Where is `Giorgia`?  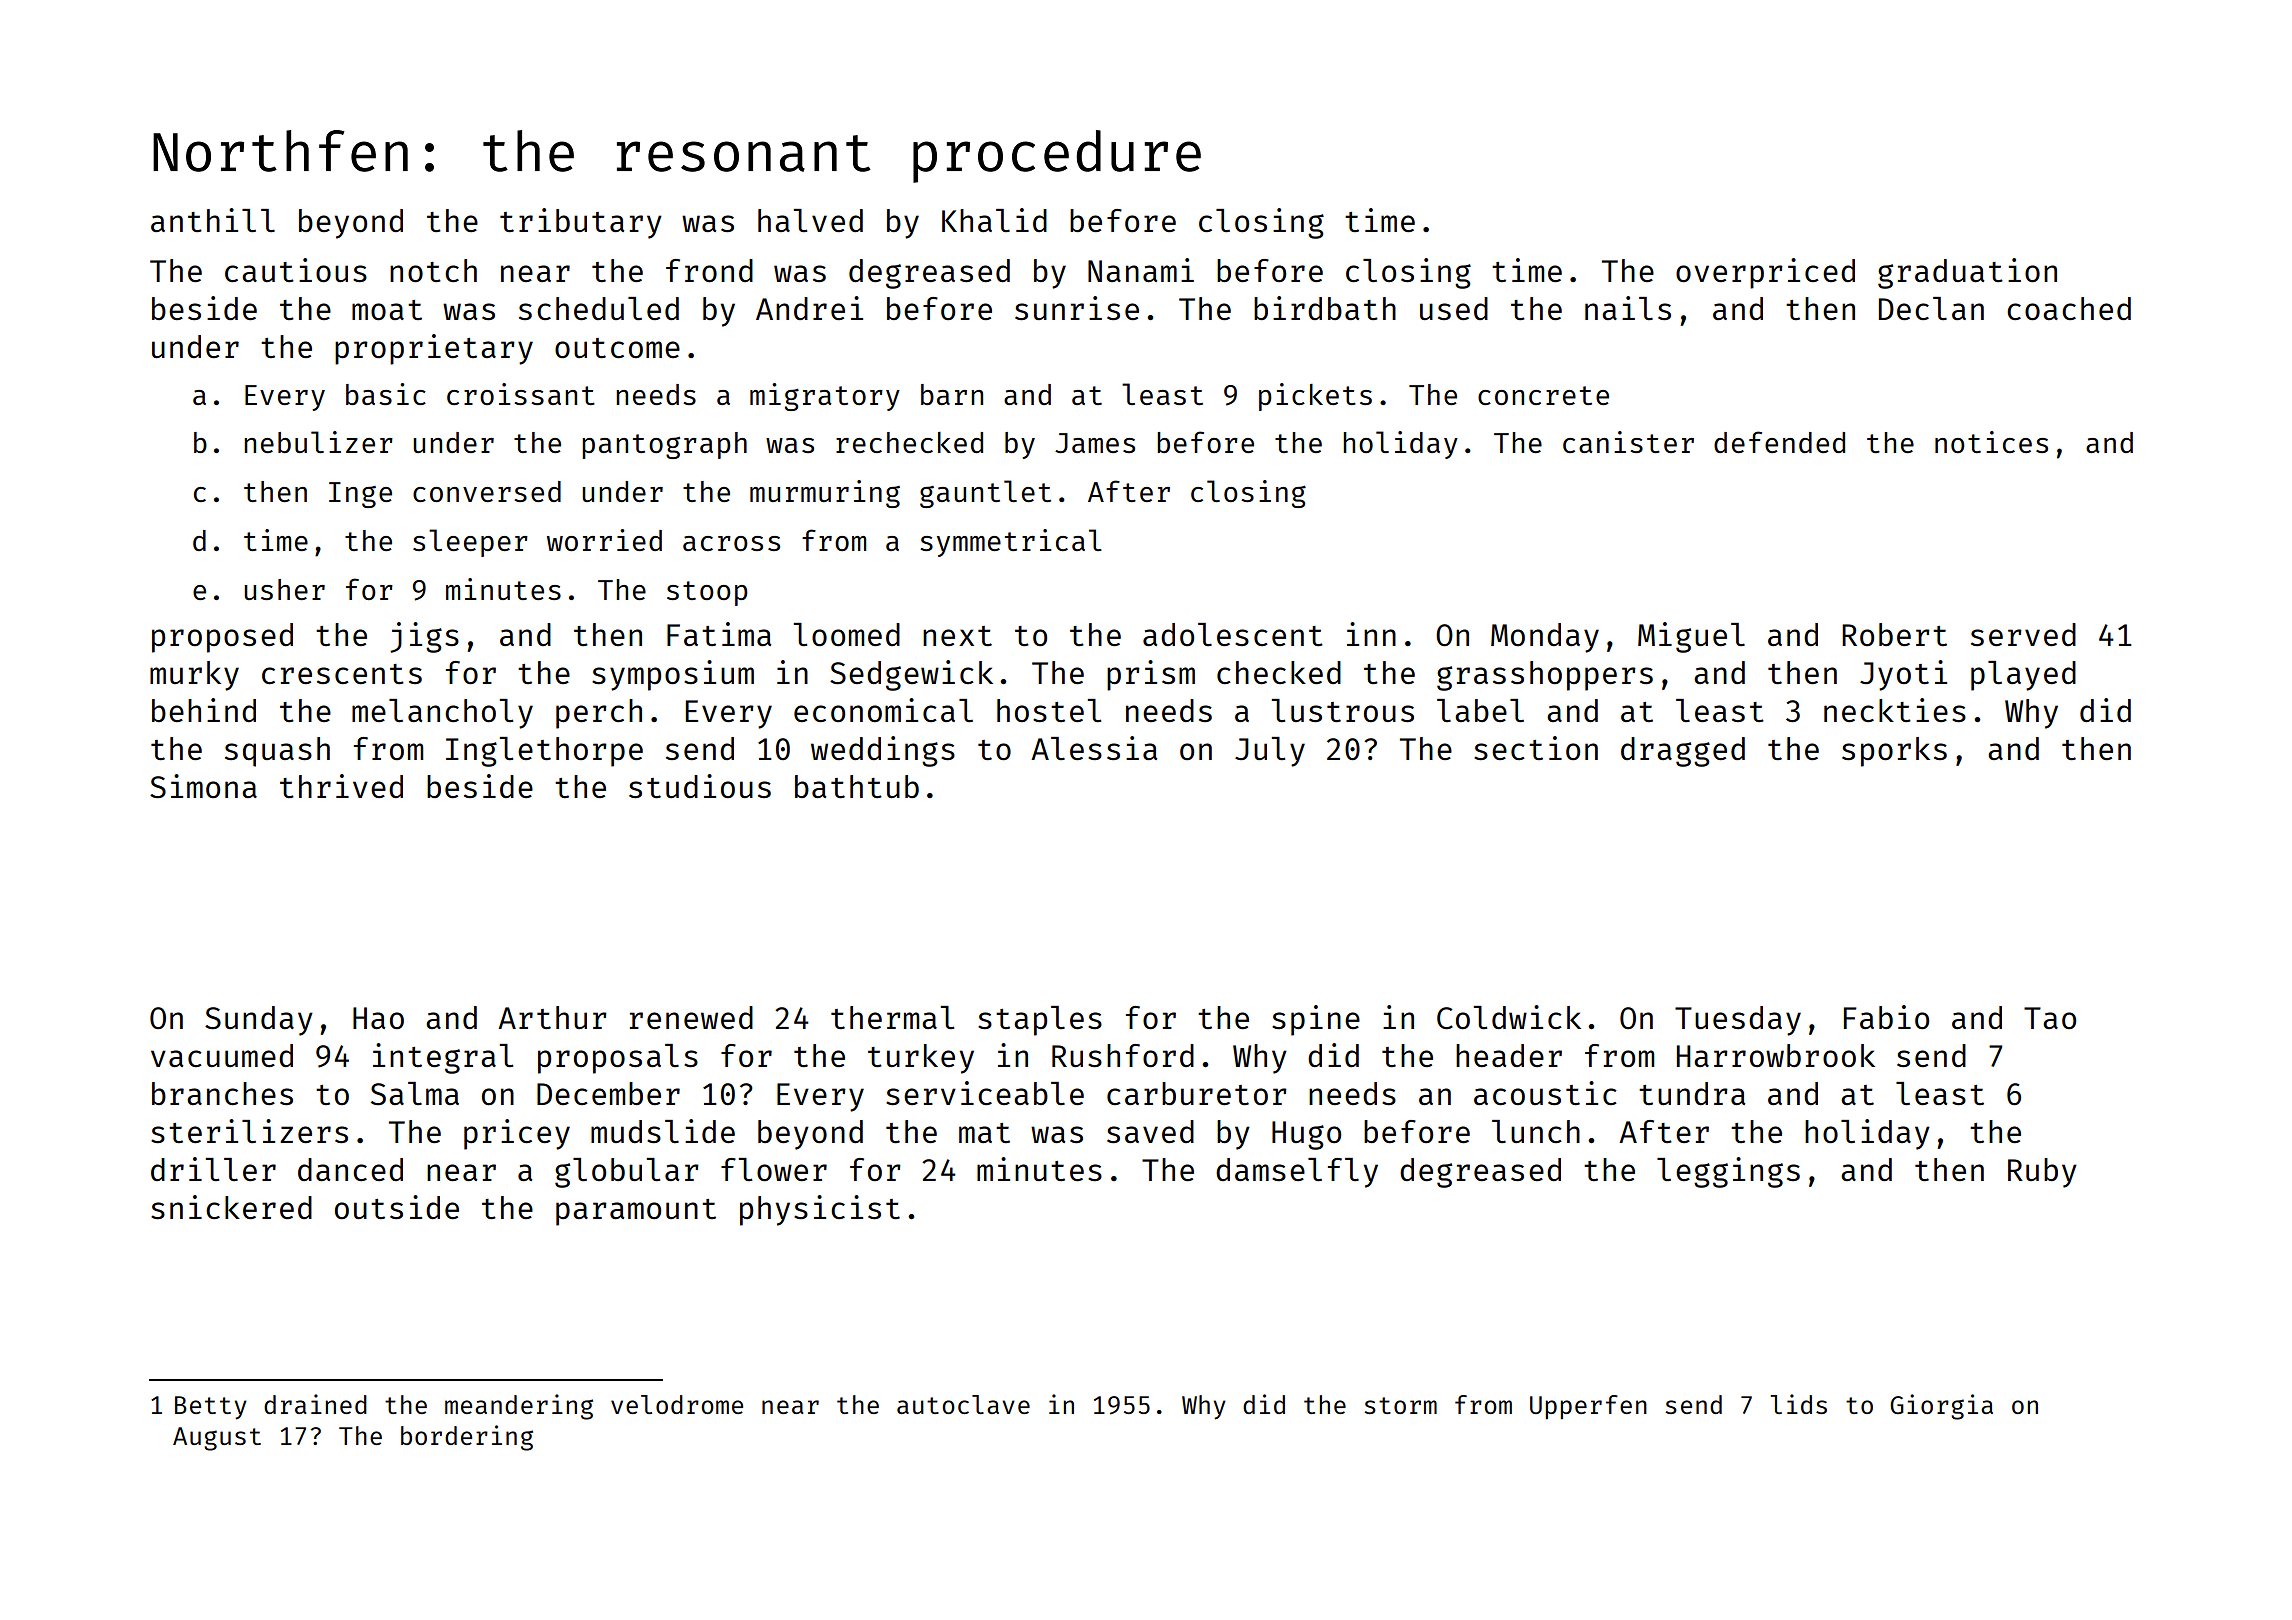 Giorgia is located at coordinates (1941, 1407).
